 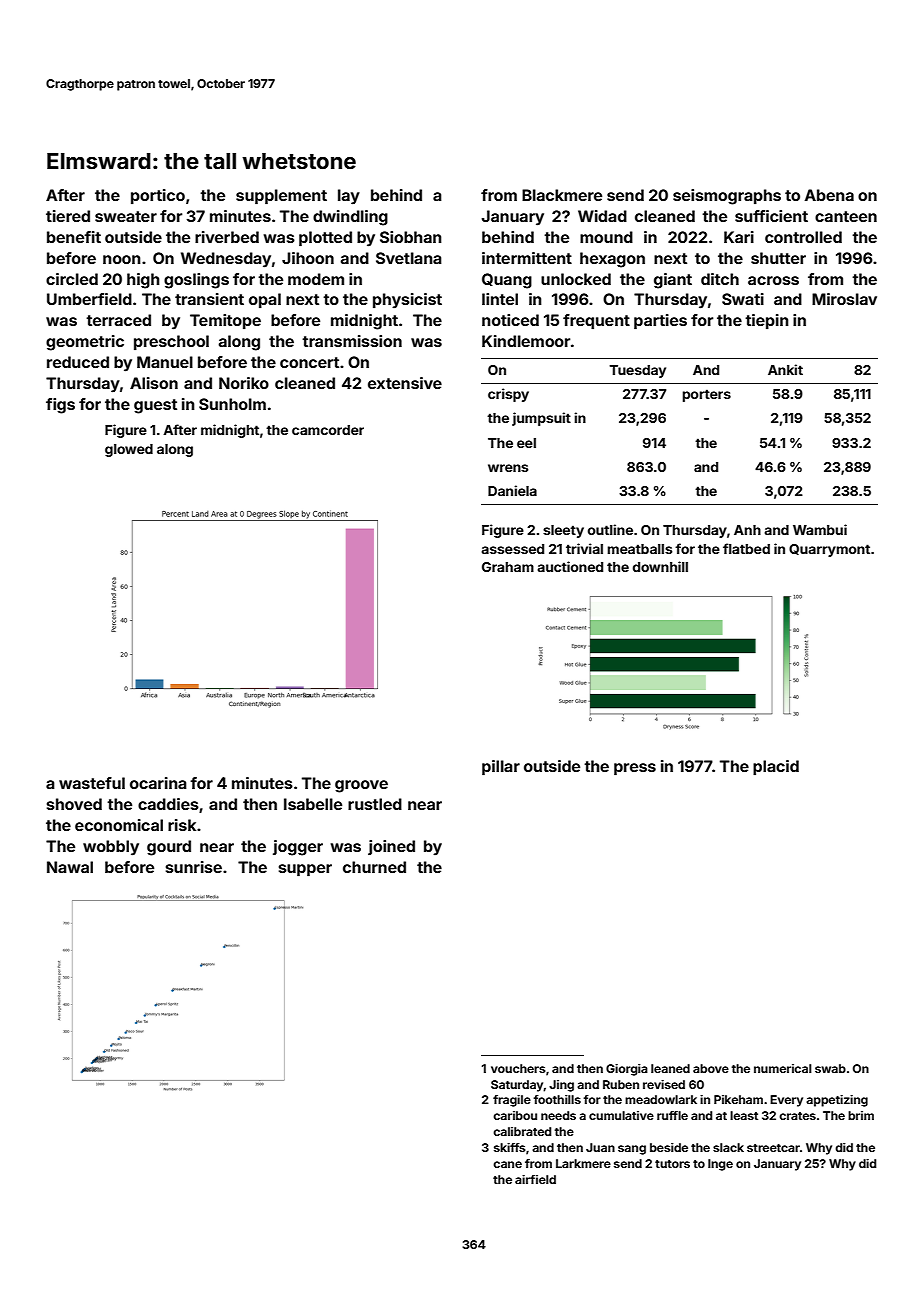 What do you see at coordinates (507, 1164) in the image?
I see `cane` at bounding box center [507, 1164].
